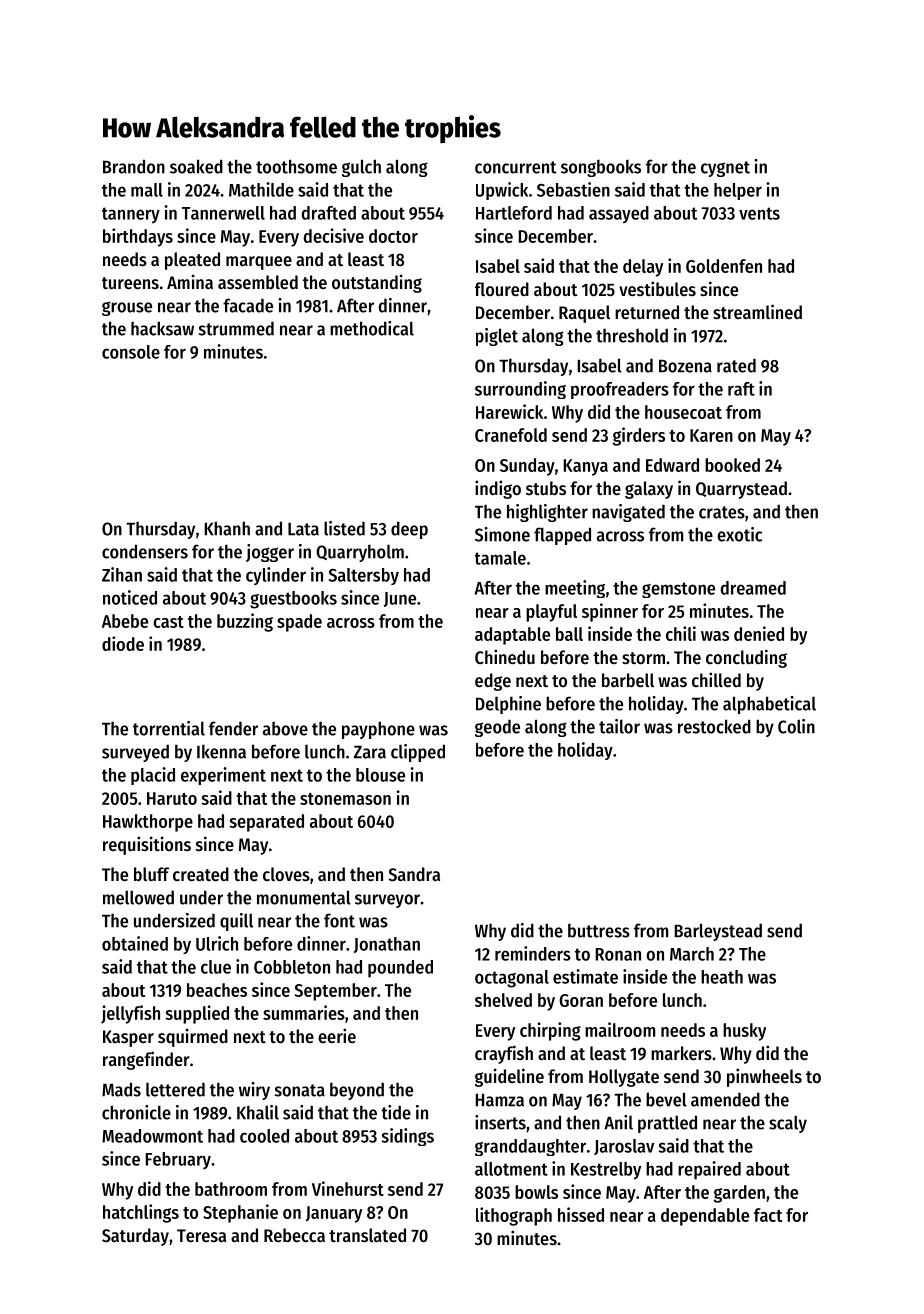  What do you see at coordinates (190, 281) in the document?
I see `Amina` at bounding box center [190, 281].
